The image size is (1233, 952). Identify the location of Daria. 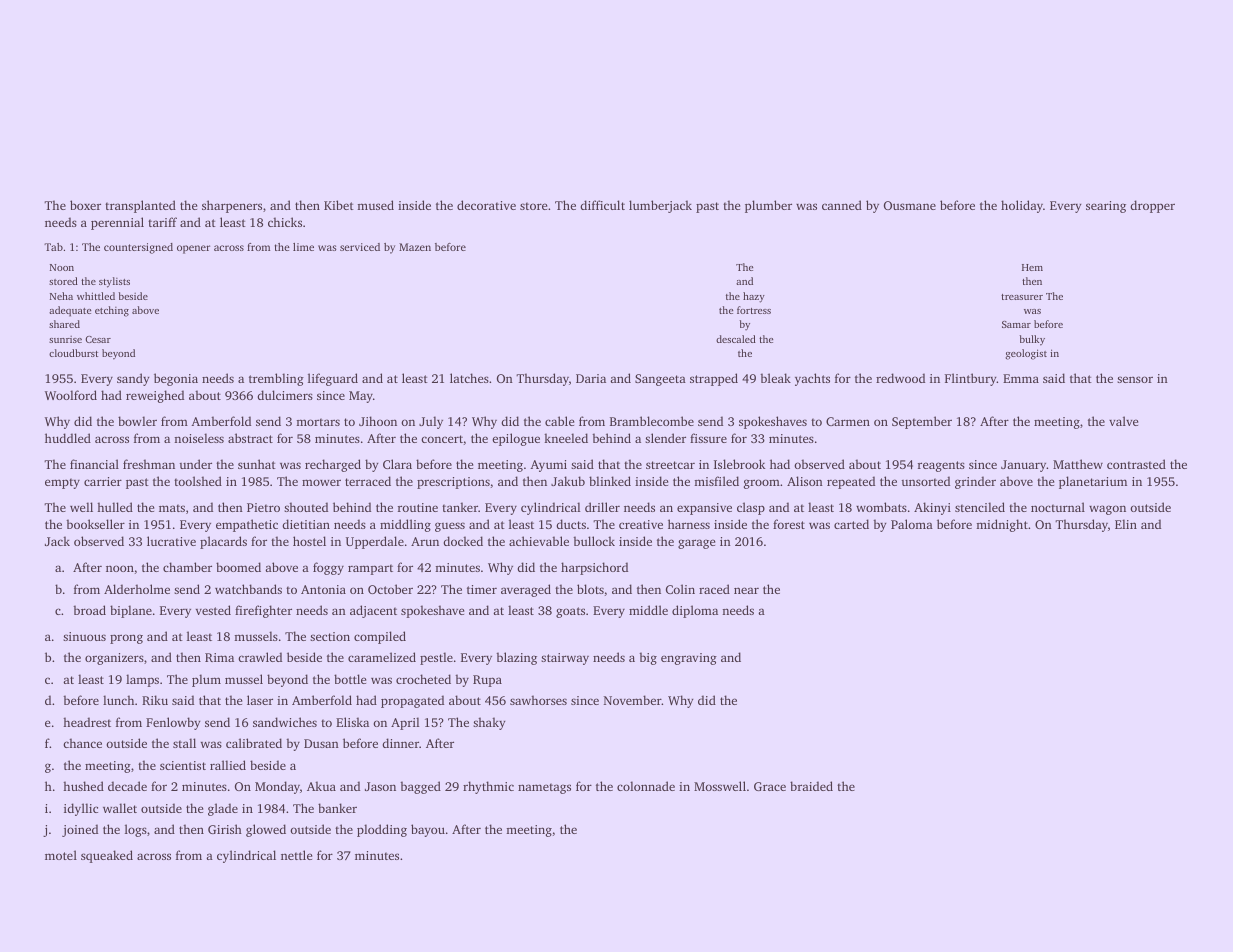
(591, 378).
